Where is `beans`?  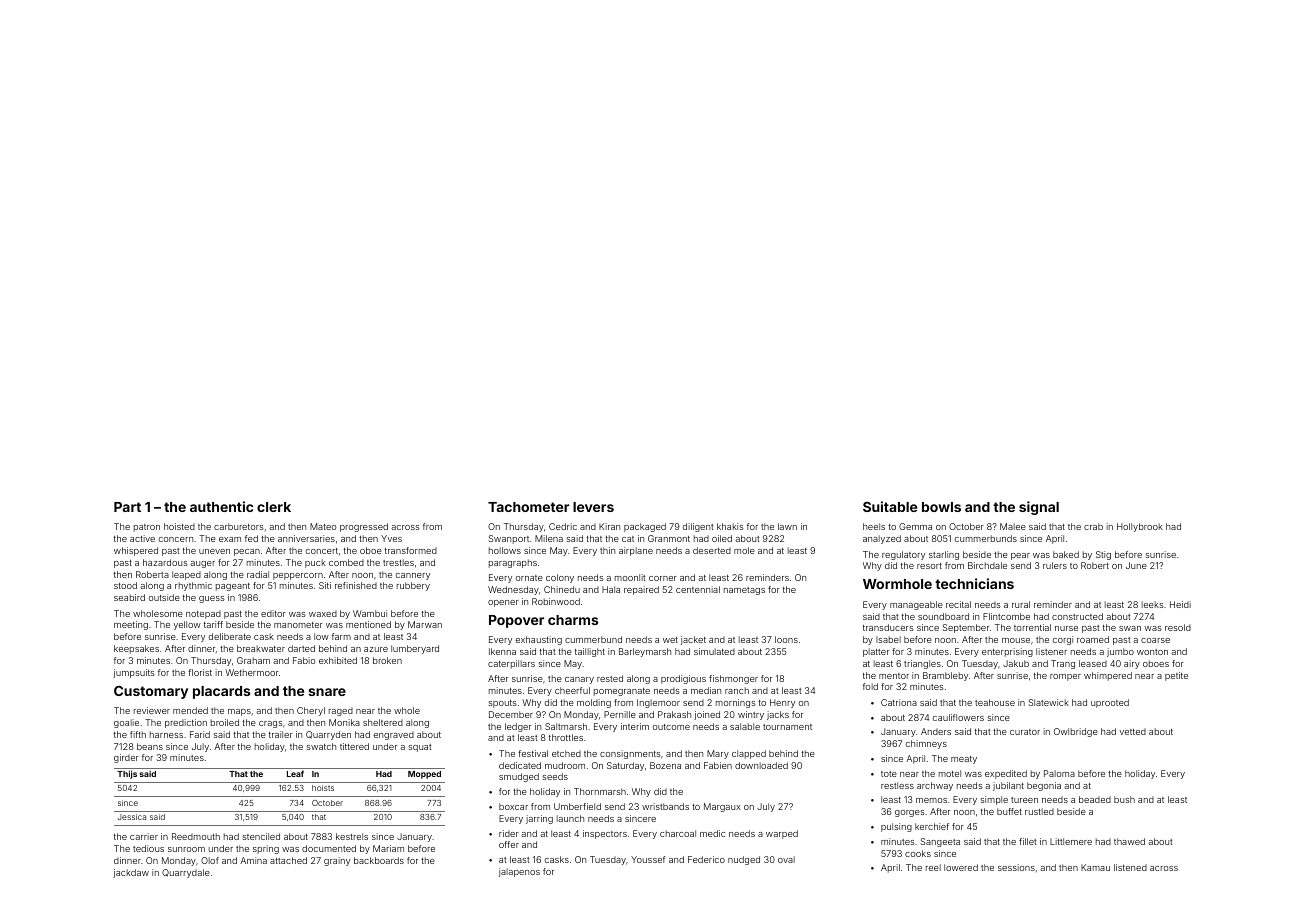 beans is located at coordinates (150, 746).
